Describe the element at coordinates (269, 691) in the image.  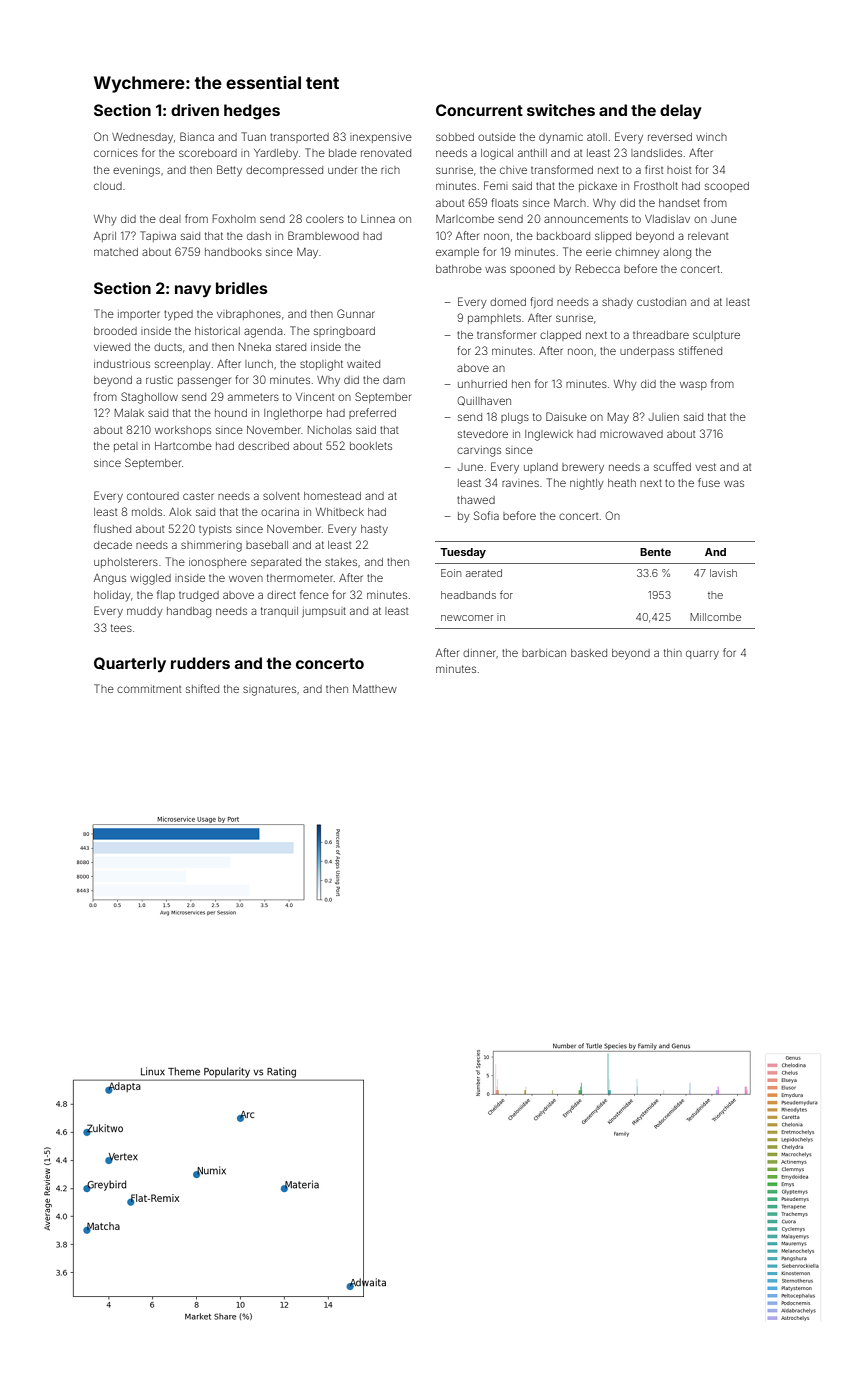
I see `signatures` at that location.
